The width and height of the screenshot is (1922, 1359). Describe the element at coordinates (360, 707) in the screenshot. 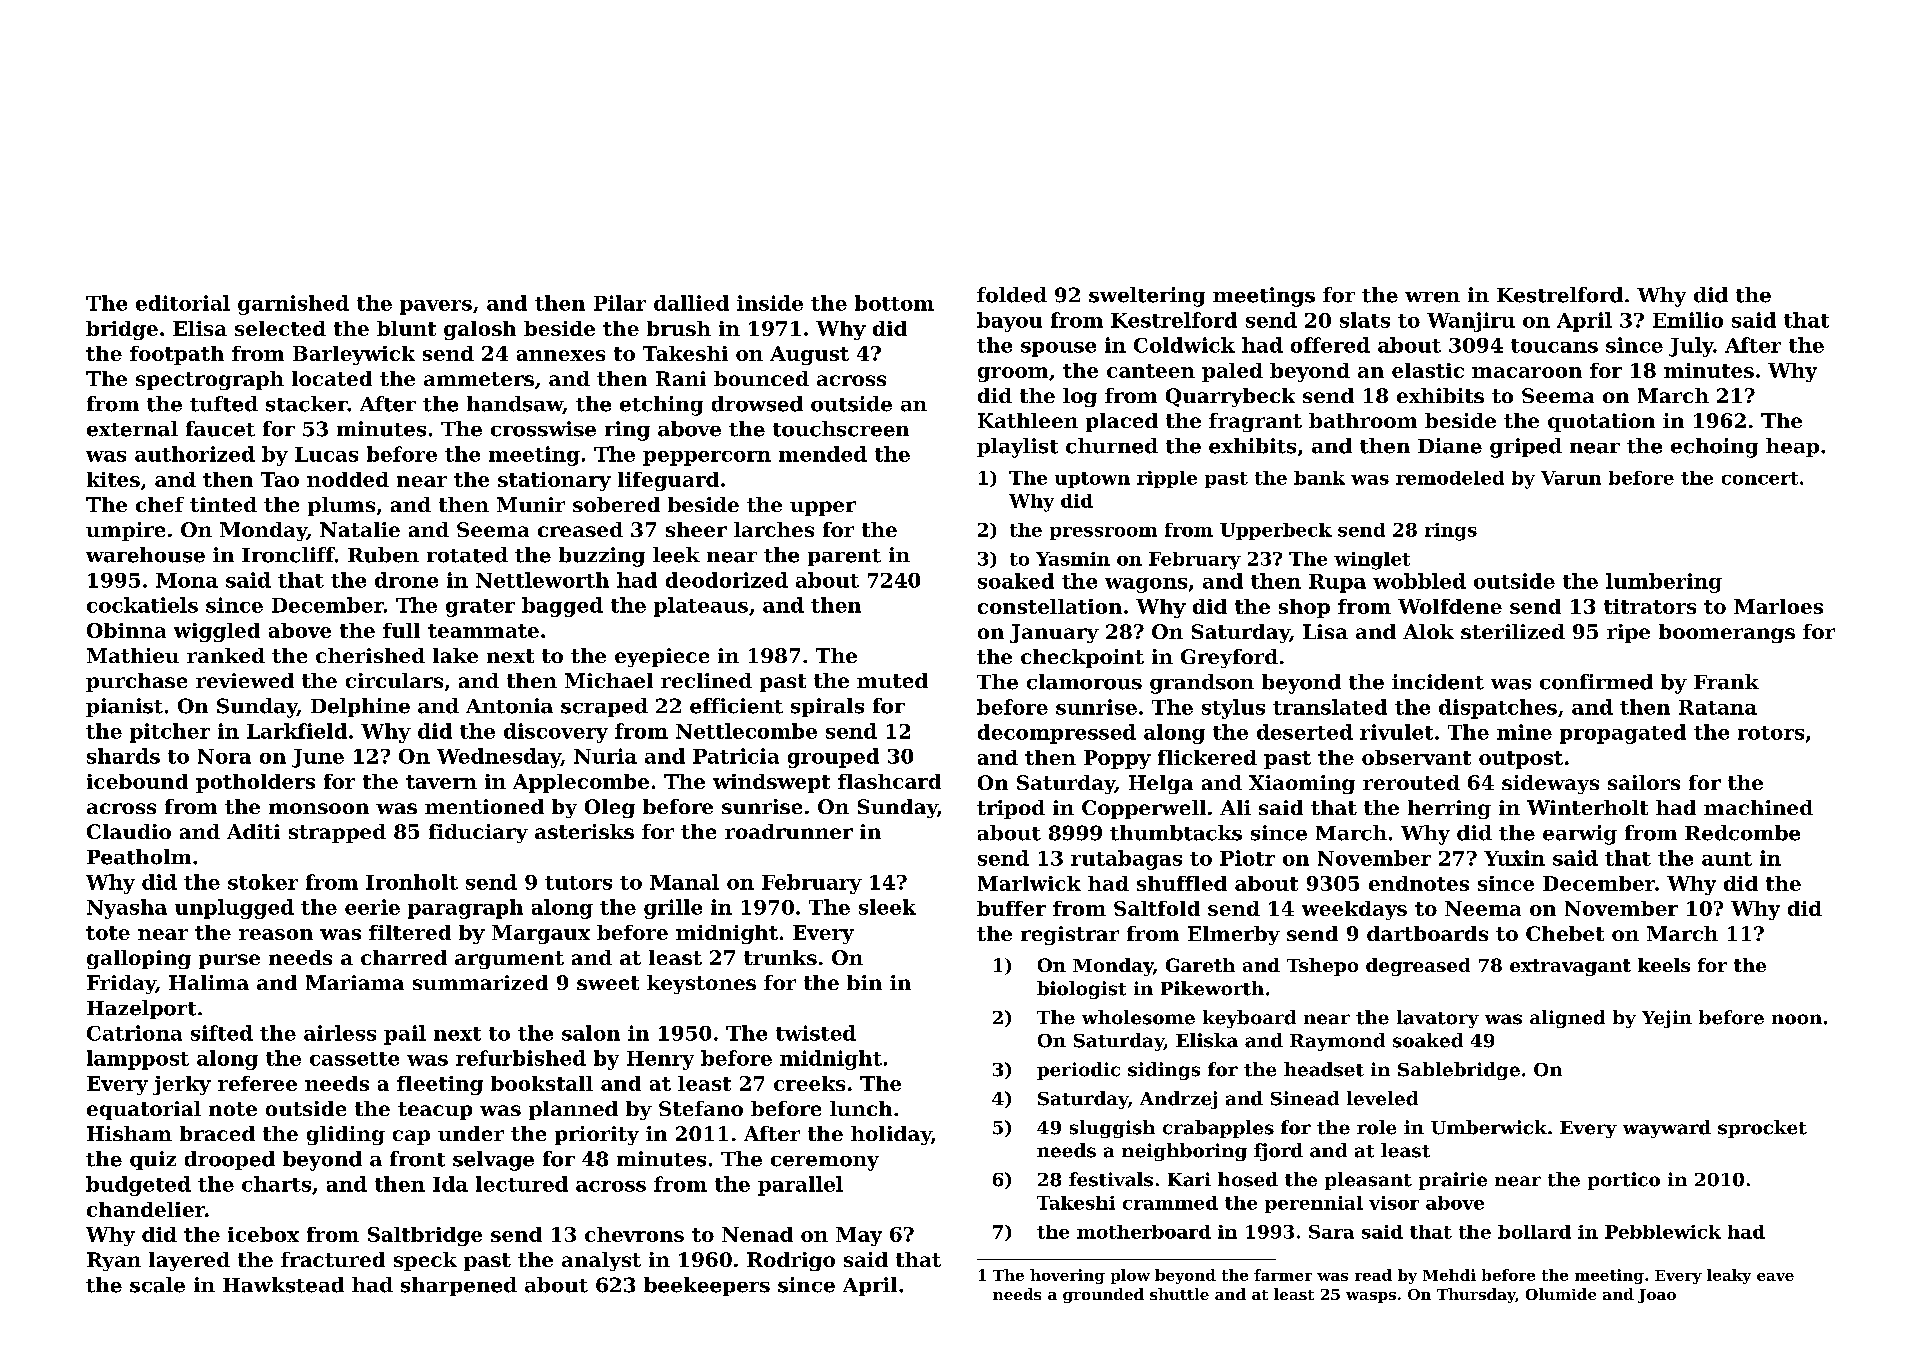

I see `Delphine` at that location.
